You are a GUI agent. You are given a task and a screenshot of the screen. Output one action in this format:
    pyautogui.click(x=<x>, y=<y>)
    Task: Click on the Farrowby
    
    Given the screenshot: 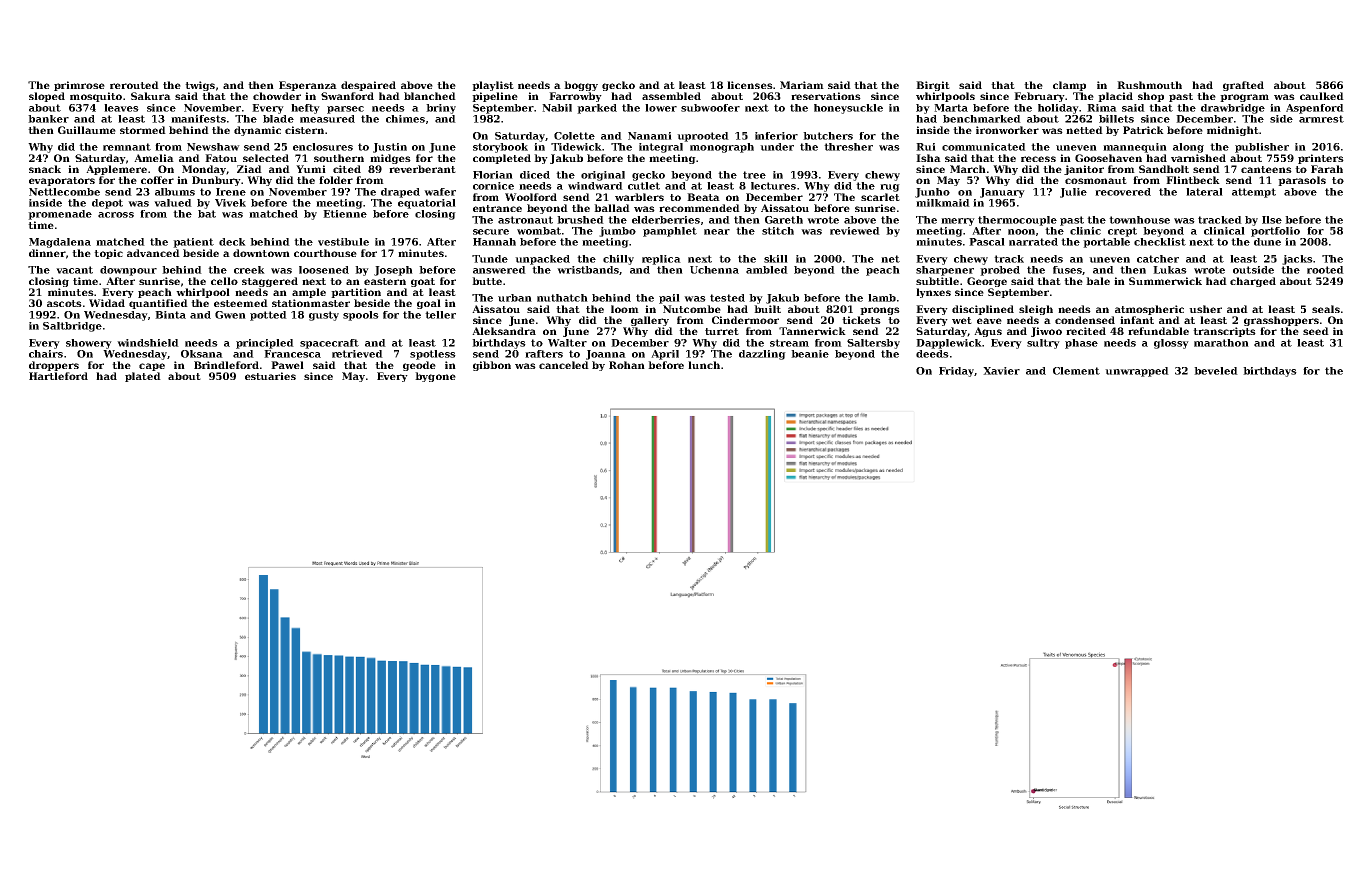 What is the action you would take?
    pyautogui.click(x=575, y=97)
